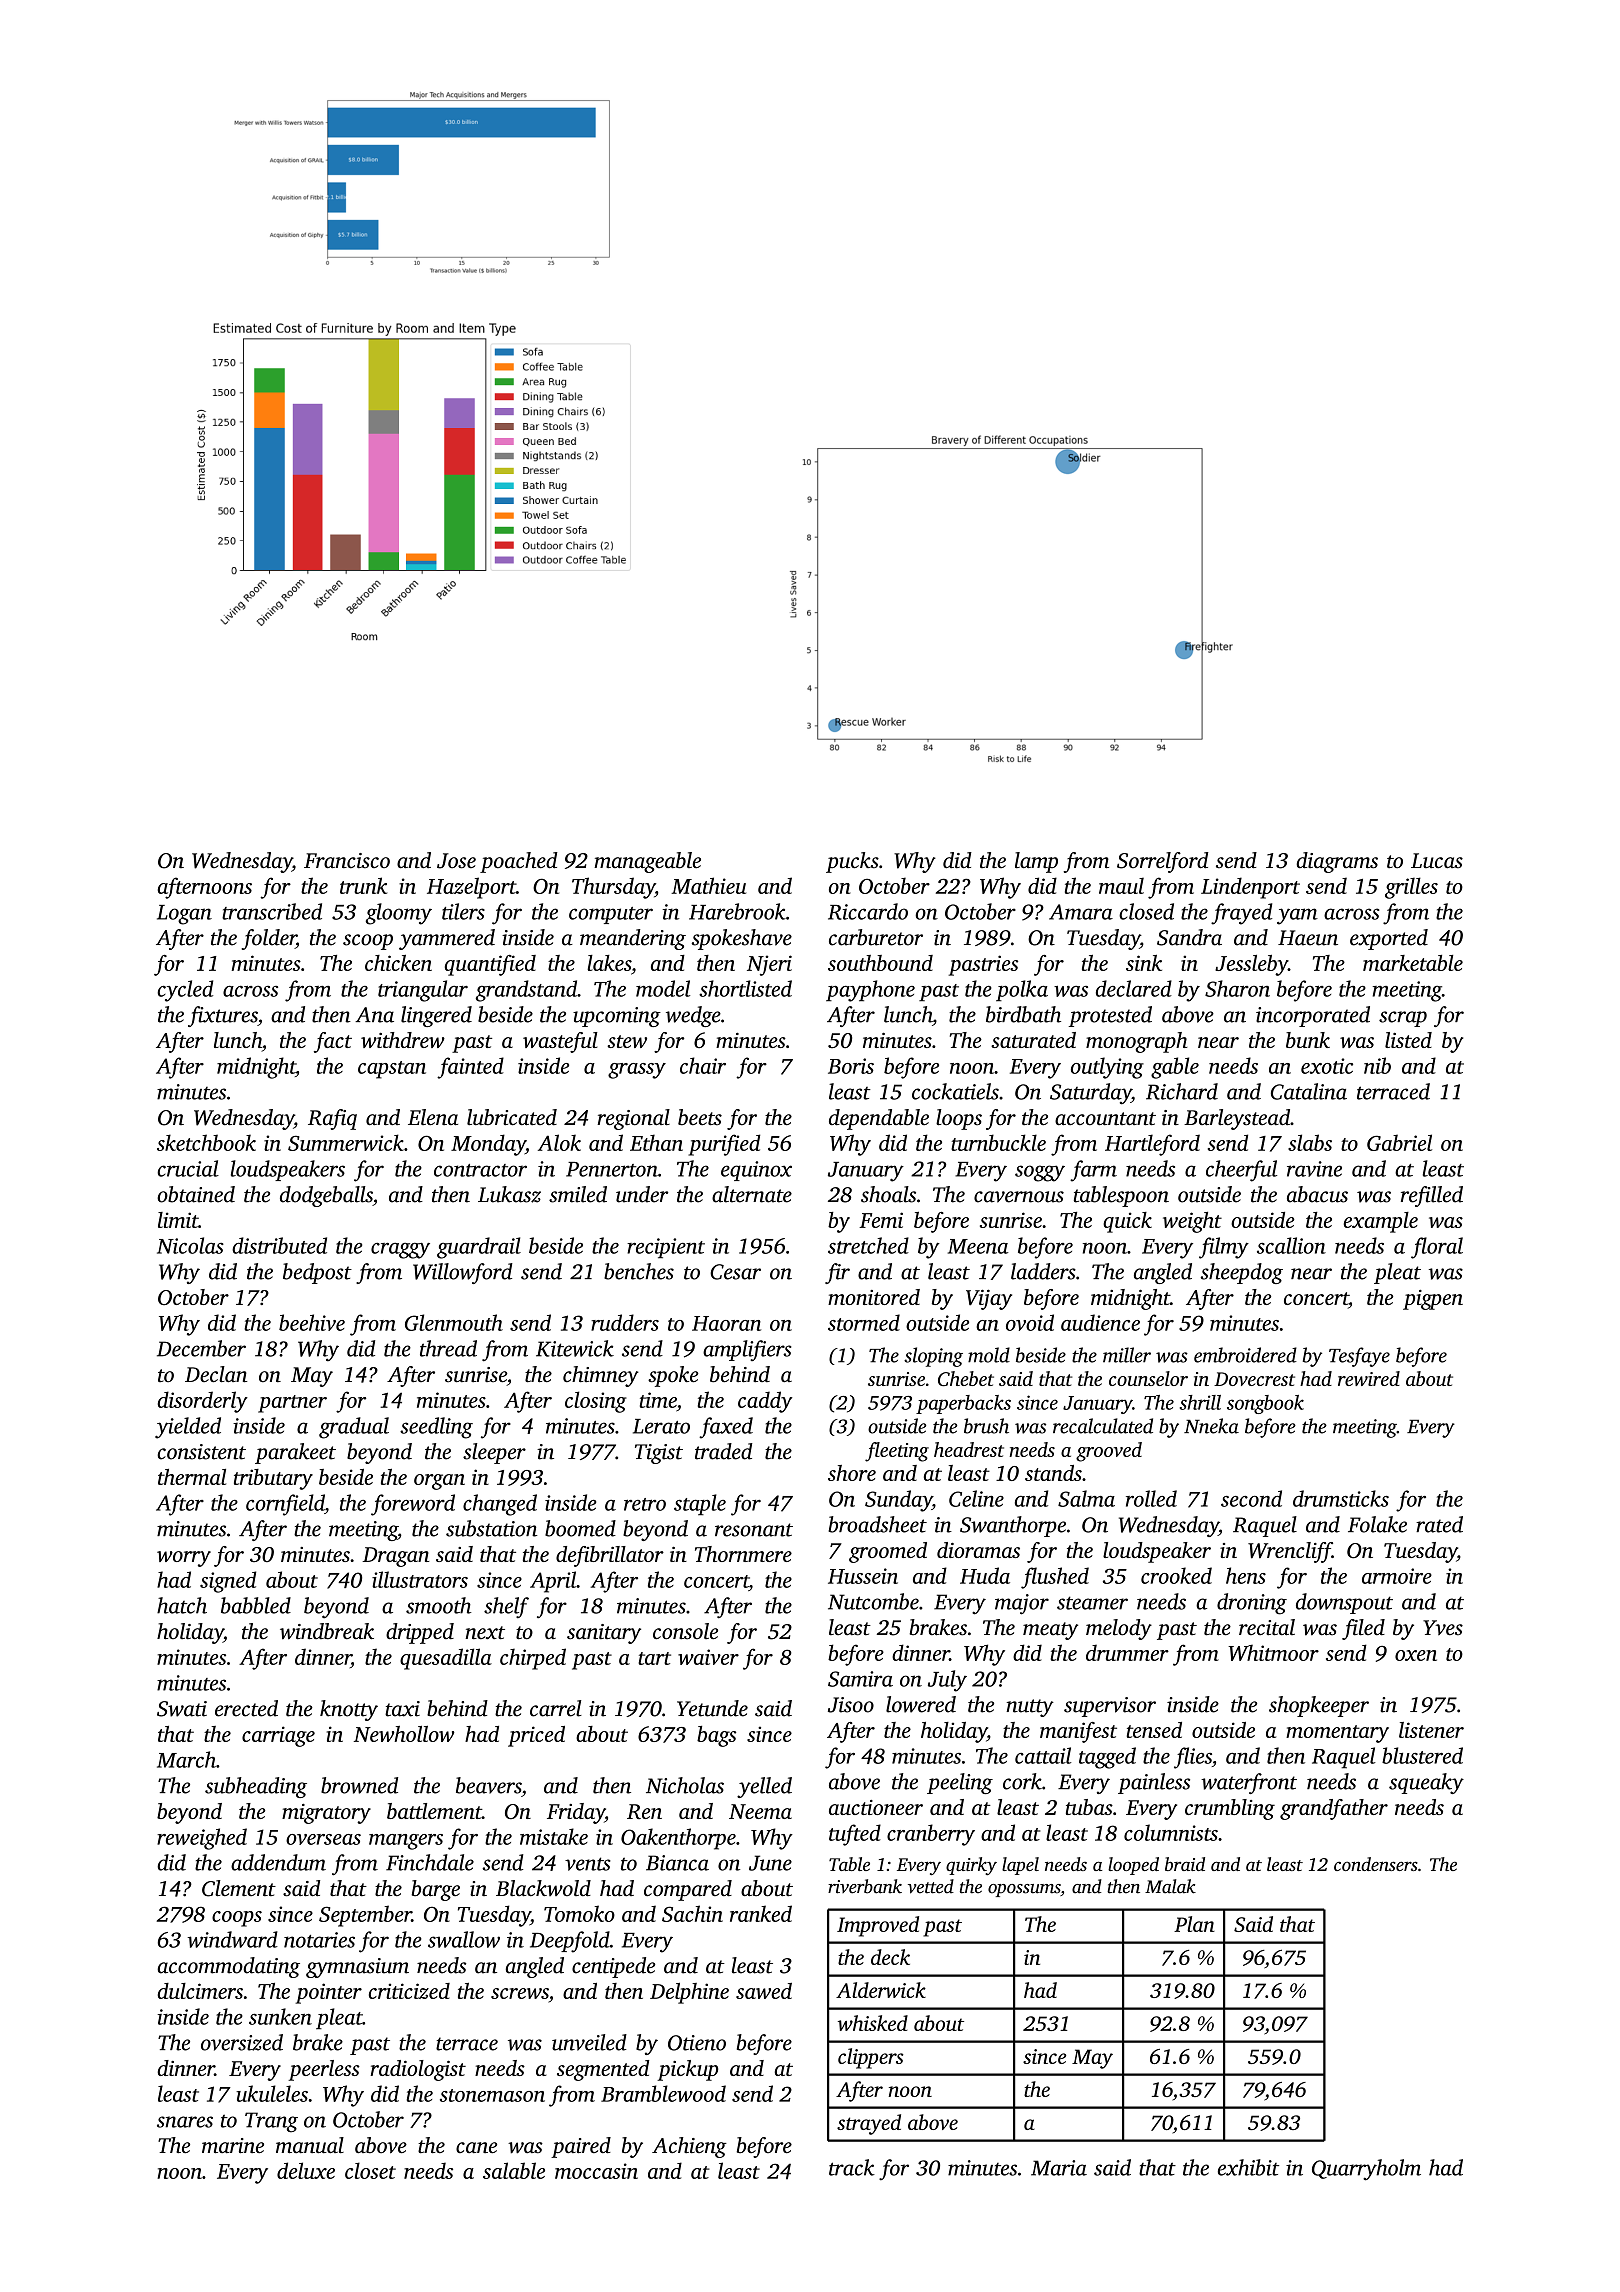 This screenshot has height=2292, width=1620. Describe the element at coordinates (1399, 1142) in the screenshot. I see `Gabriel` at that location.
